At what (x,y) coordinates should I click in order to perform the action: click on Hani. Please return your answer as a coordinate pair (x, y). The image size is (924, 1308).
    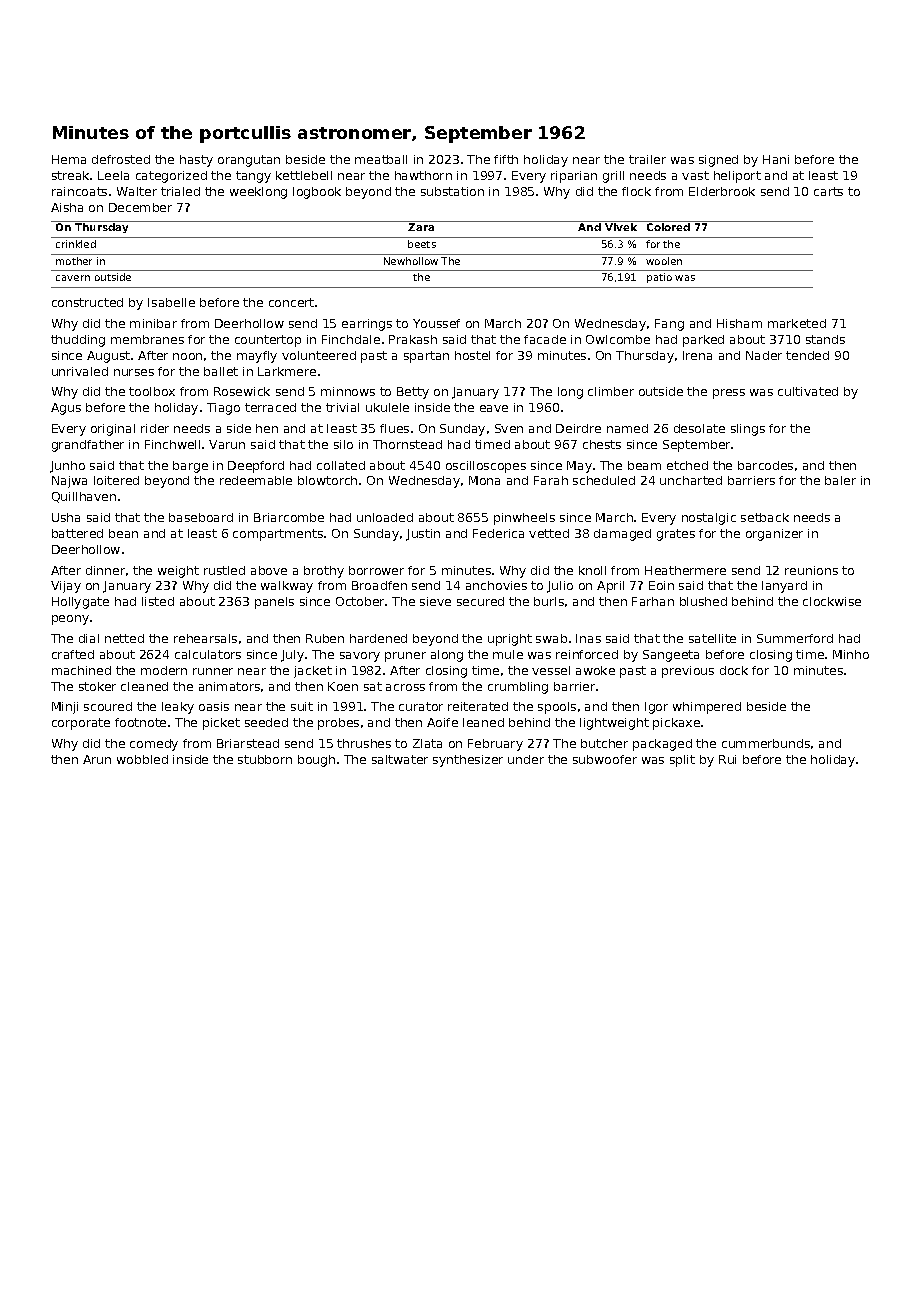
    Looking at the image, I should click on (776, 159).
